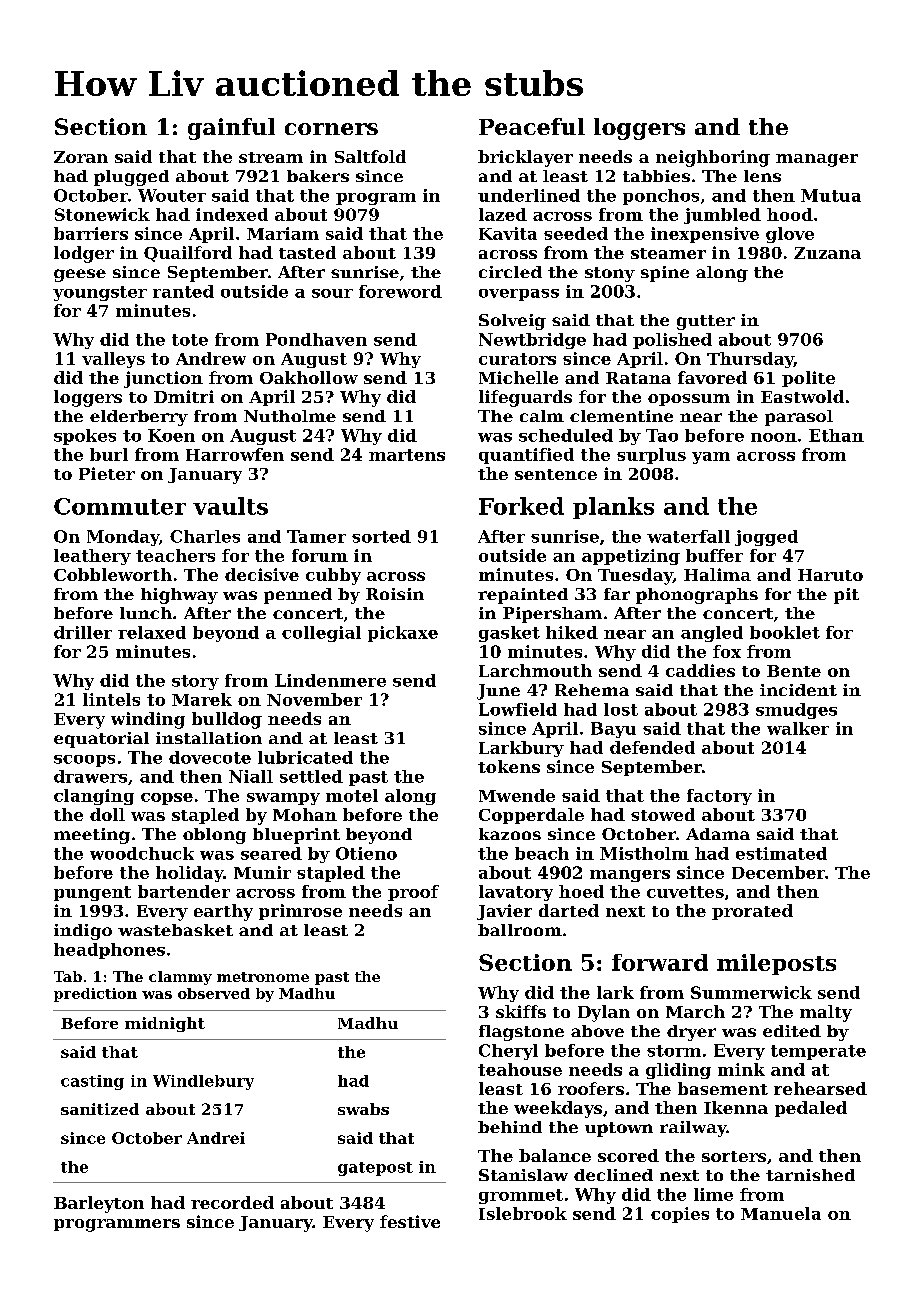 Image resolution: width=924 pixels, height=1308 pixels. Describe the element at coordinates (407, 455) in the page. I see `martens` at that location.
